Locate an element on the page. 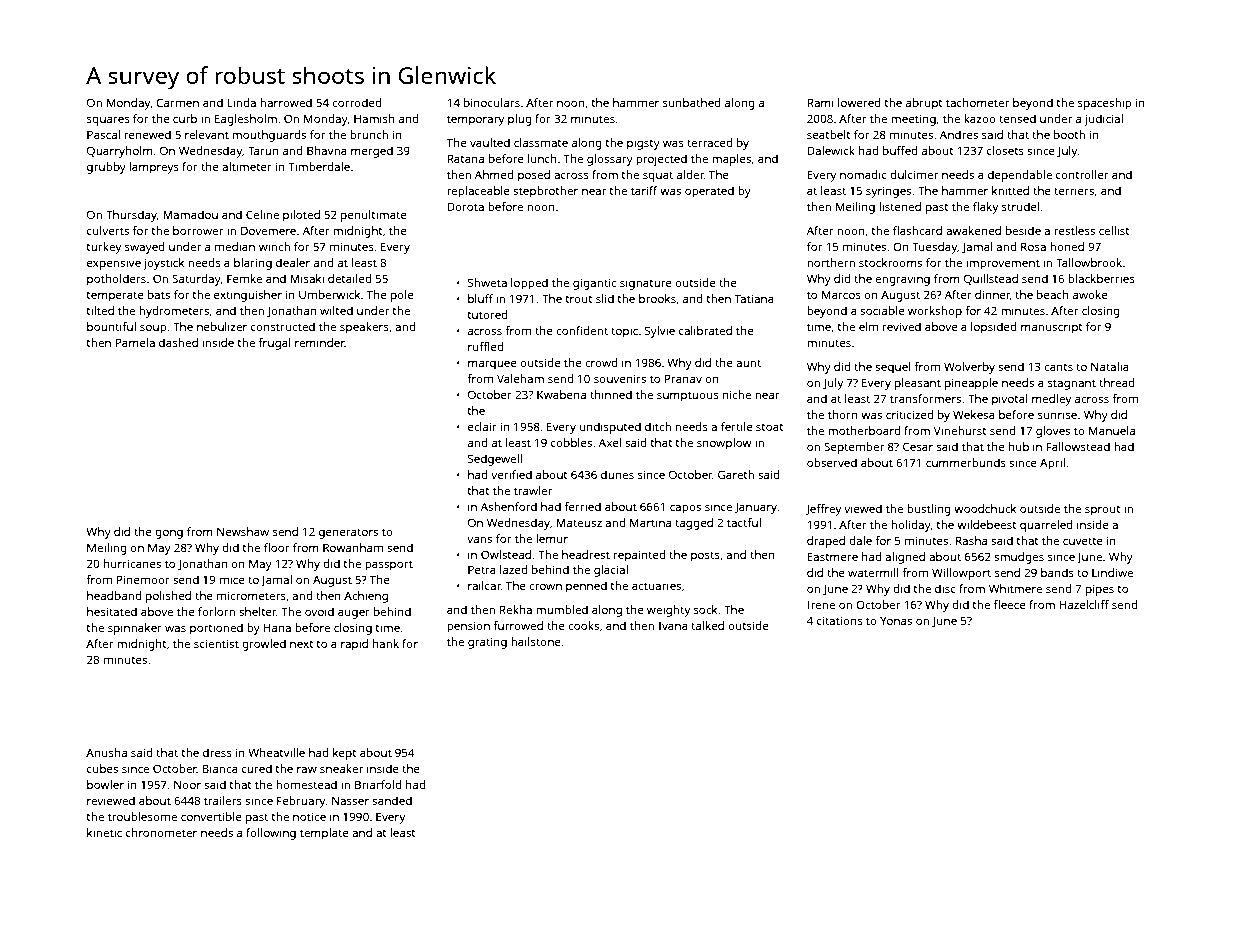 The image size is (1233, 952). curb is located at coordinates (185, 118).
